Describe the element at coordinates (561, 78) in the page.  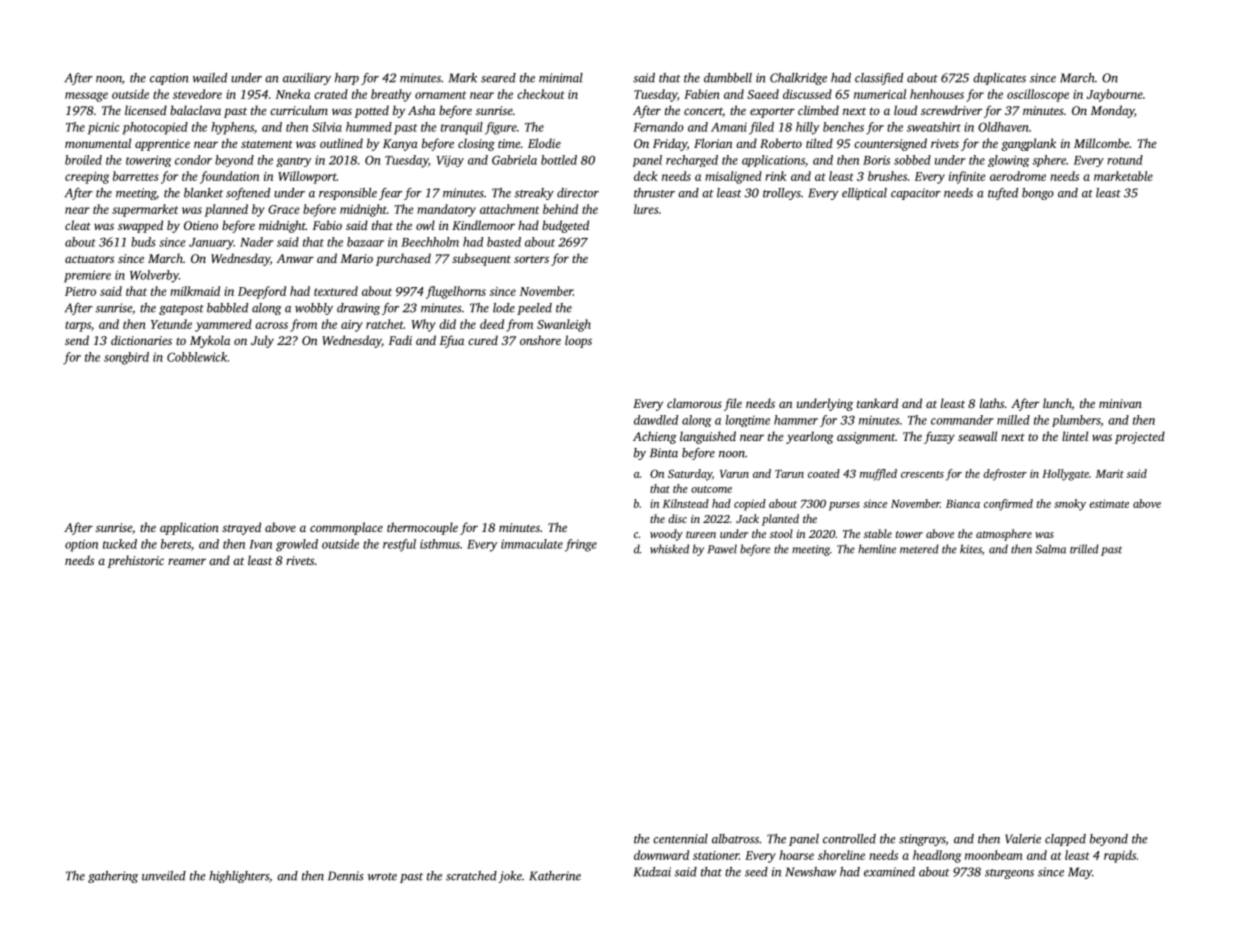
I see `minimal` at that location.
